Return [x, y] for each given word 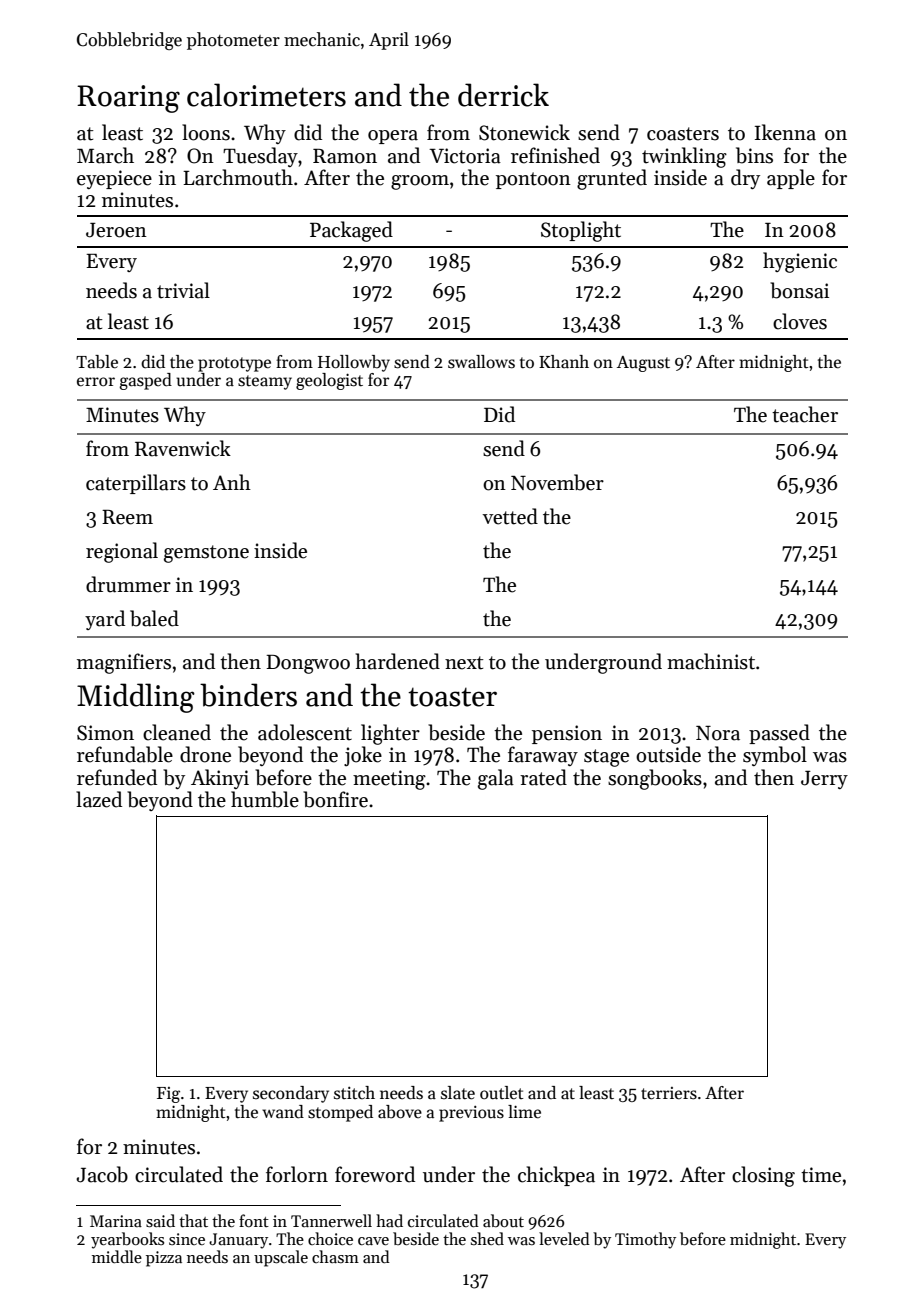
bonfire [335, 799]
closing [763, 1176]
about [503, 1220]
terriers [669, 1093]
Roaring [128, 99]
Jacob [102, 1174]
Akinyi [220, 779]
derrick [503, 95]
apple [791, 179]
